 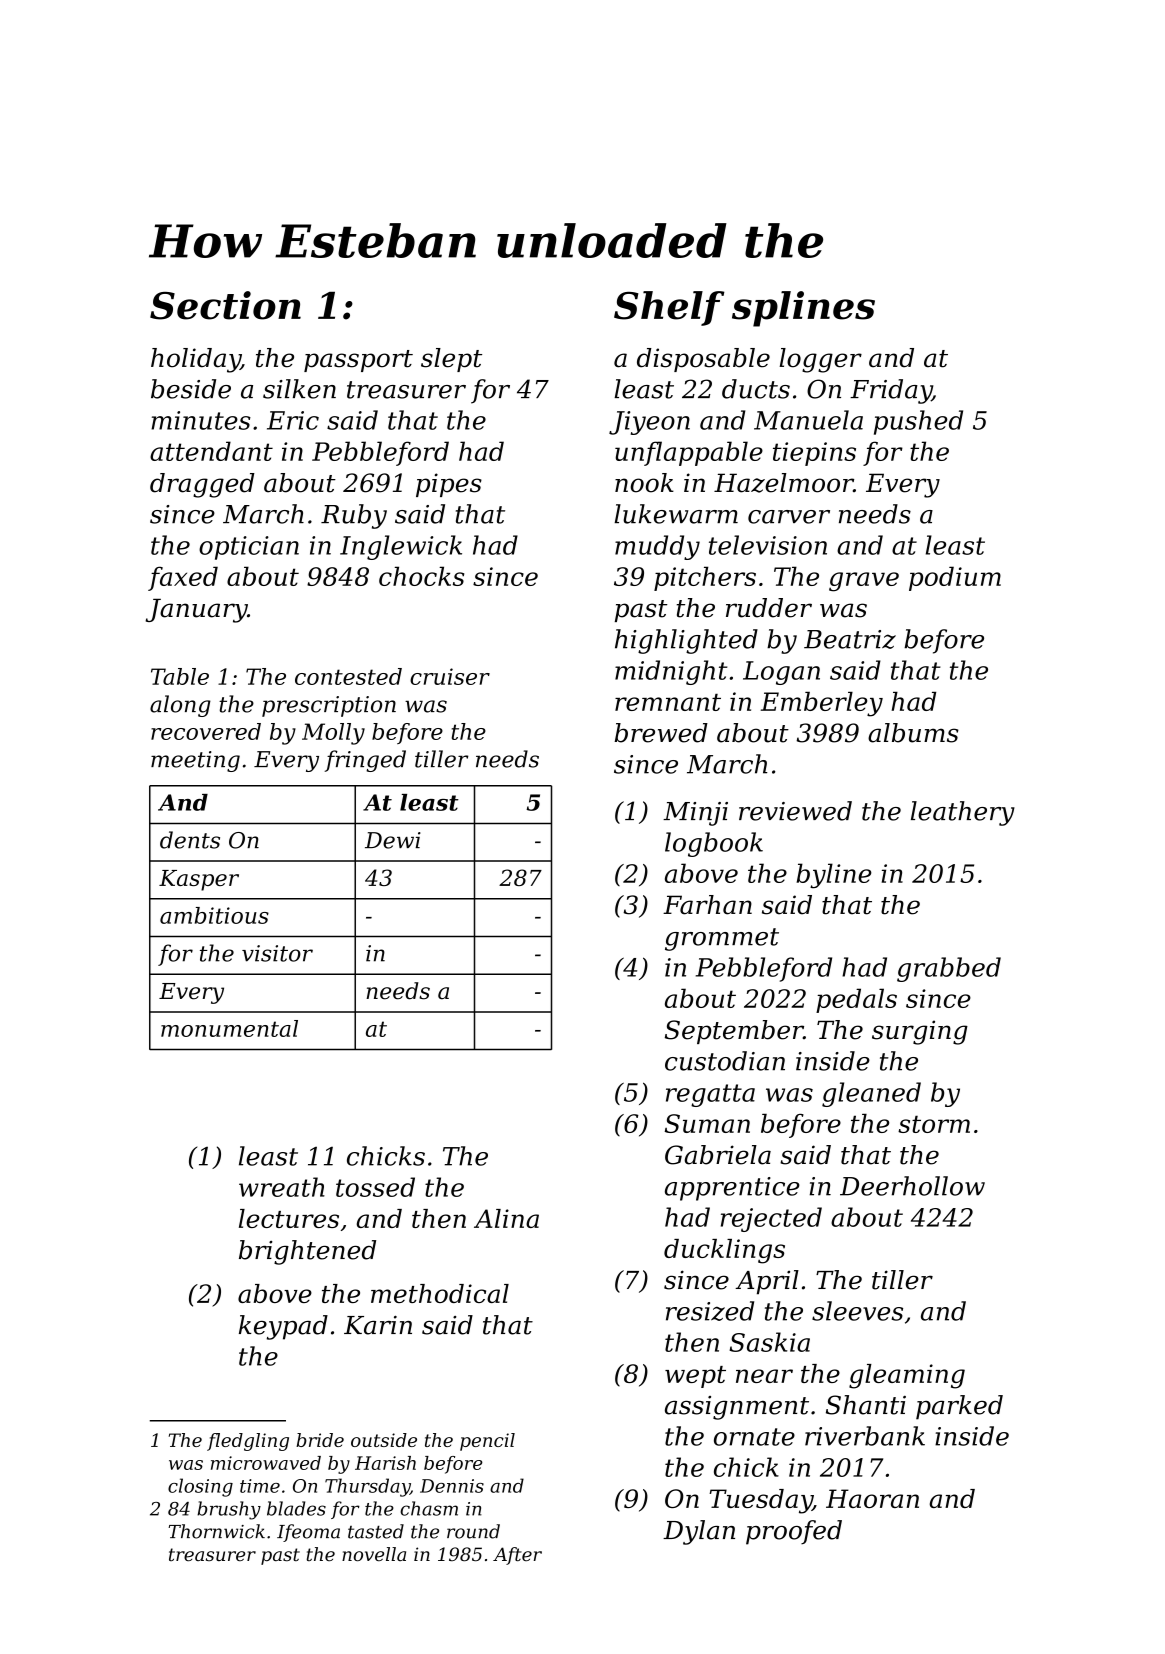 What do you see at coordinates (871, 1094) in the screenshot?
I see `gleaned` at bounding box center [871, 1094].
